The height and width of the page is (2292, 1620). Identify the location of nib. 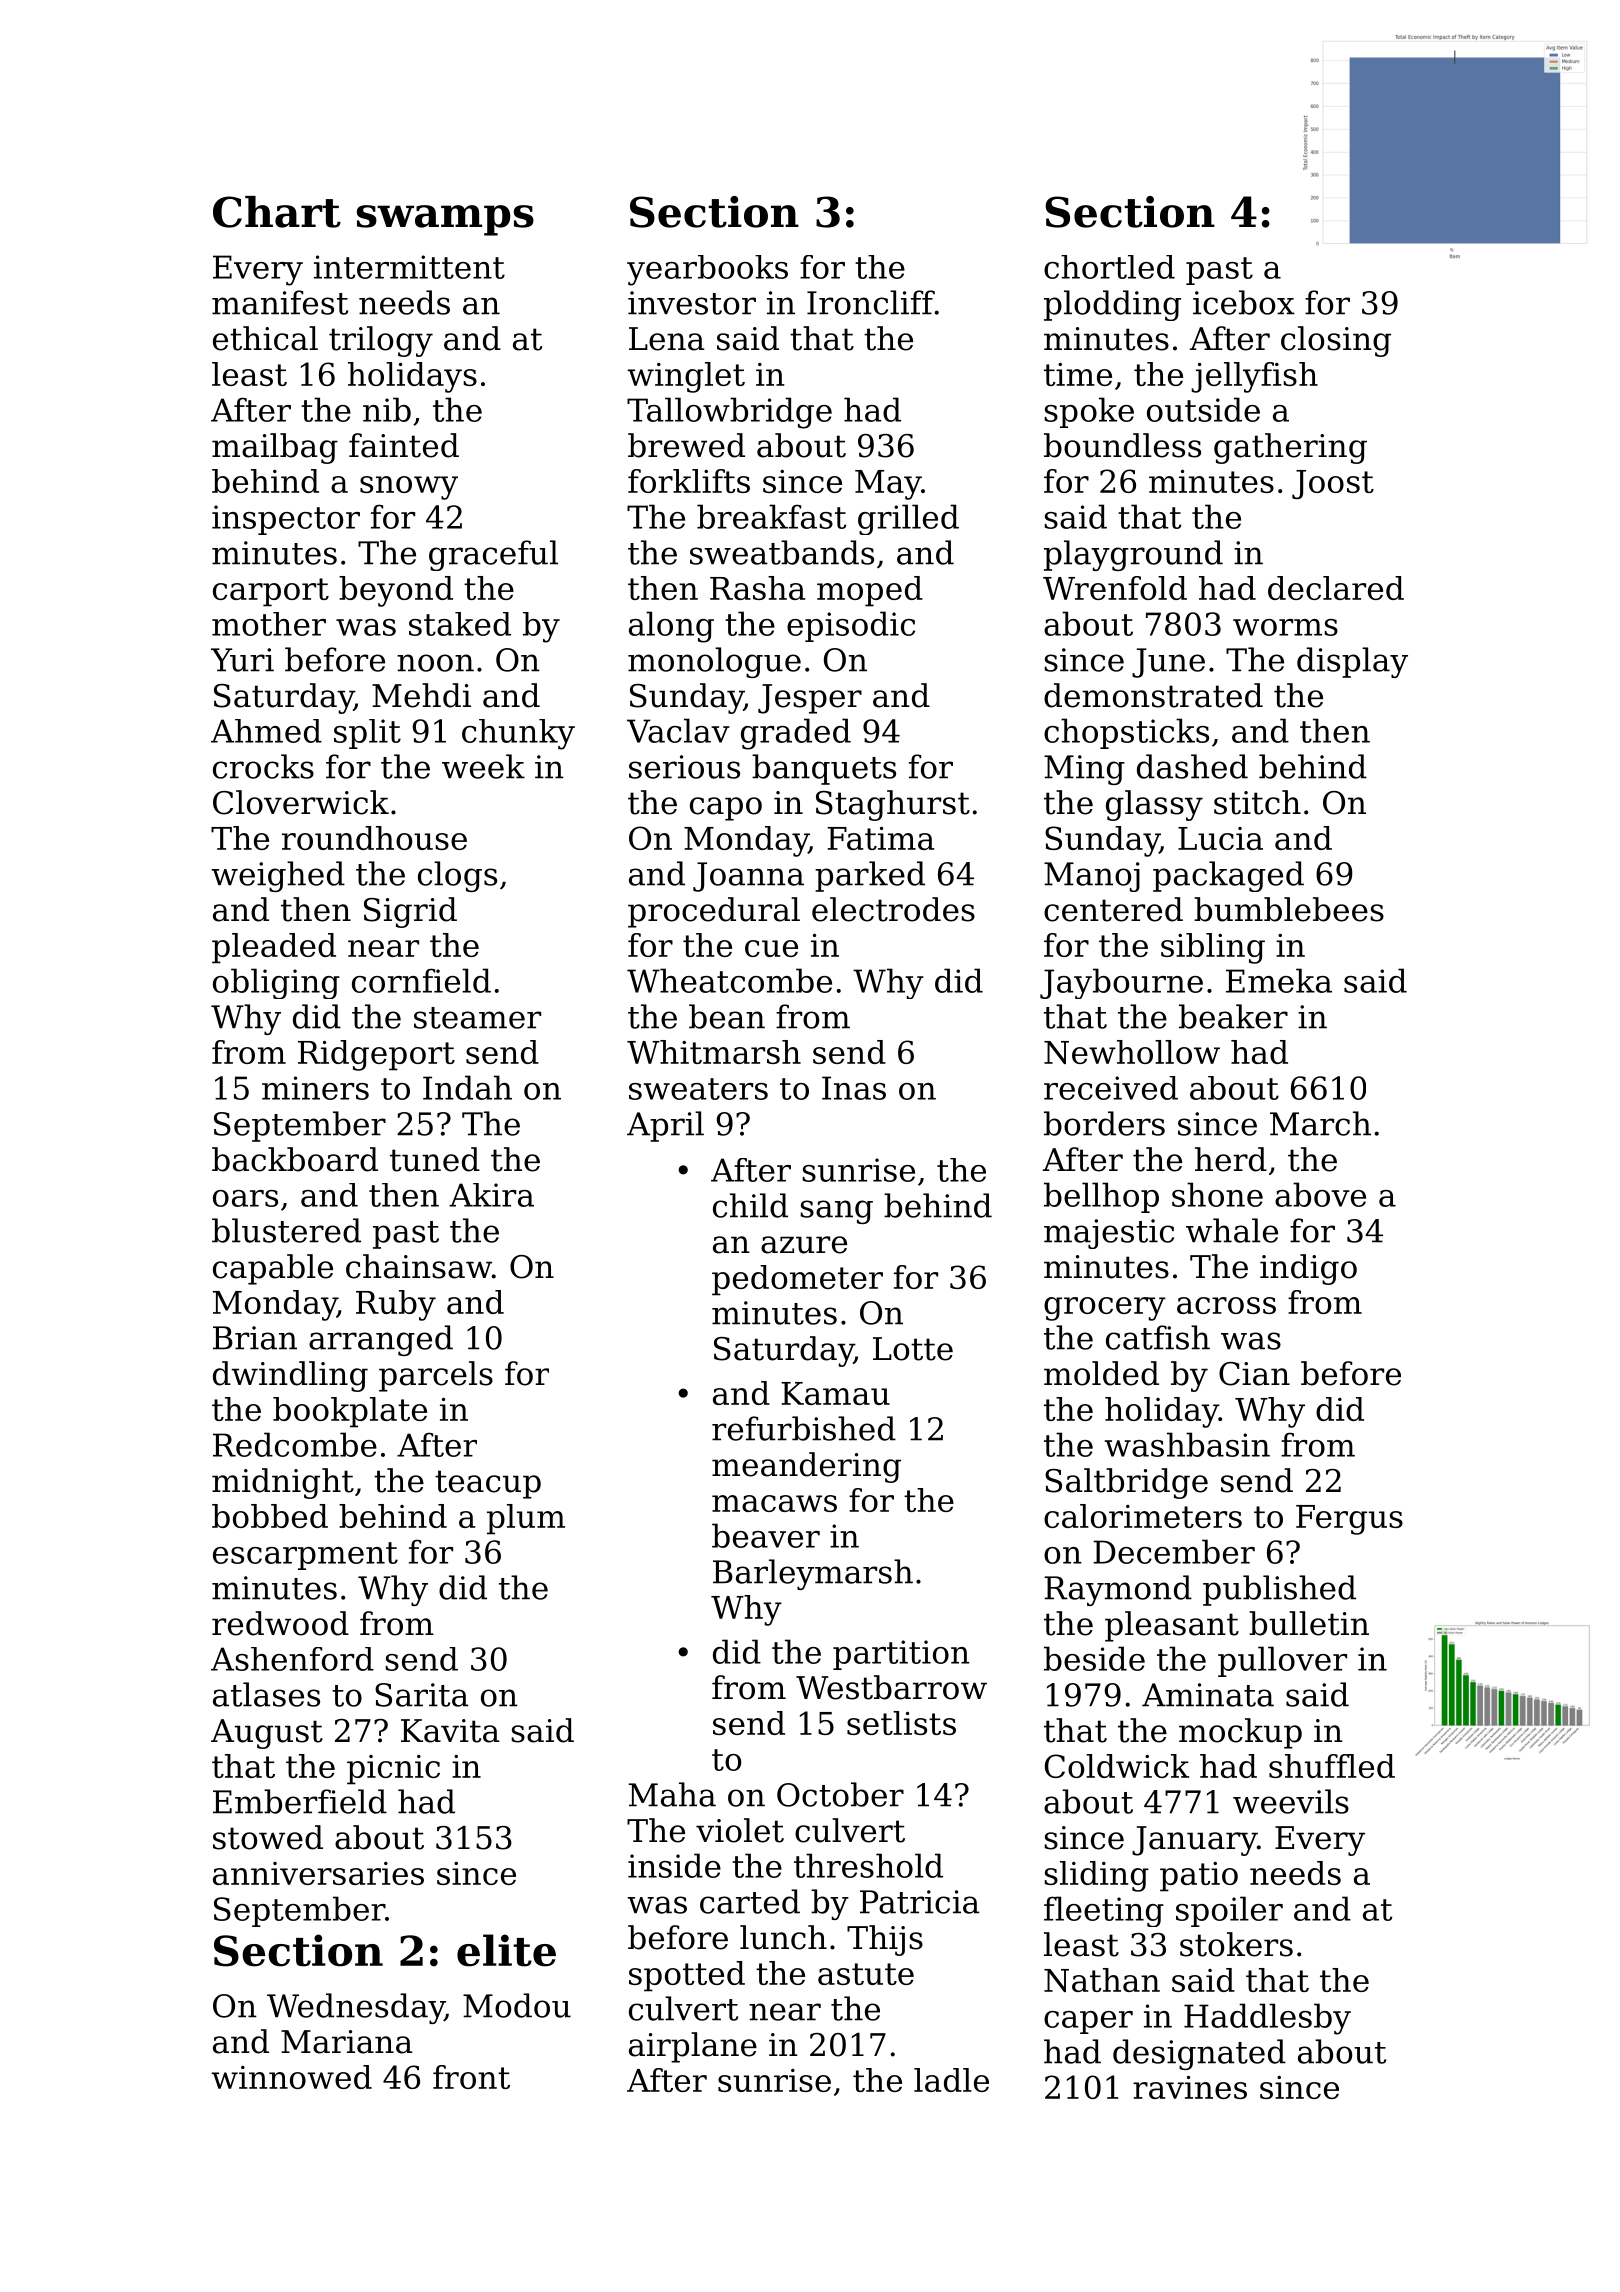
(387, 409).
